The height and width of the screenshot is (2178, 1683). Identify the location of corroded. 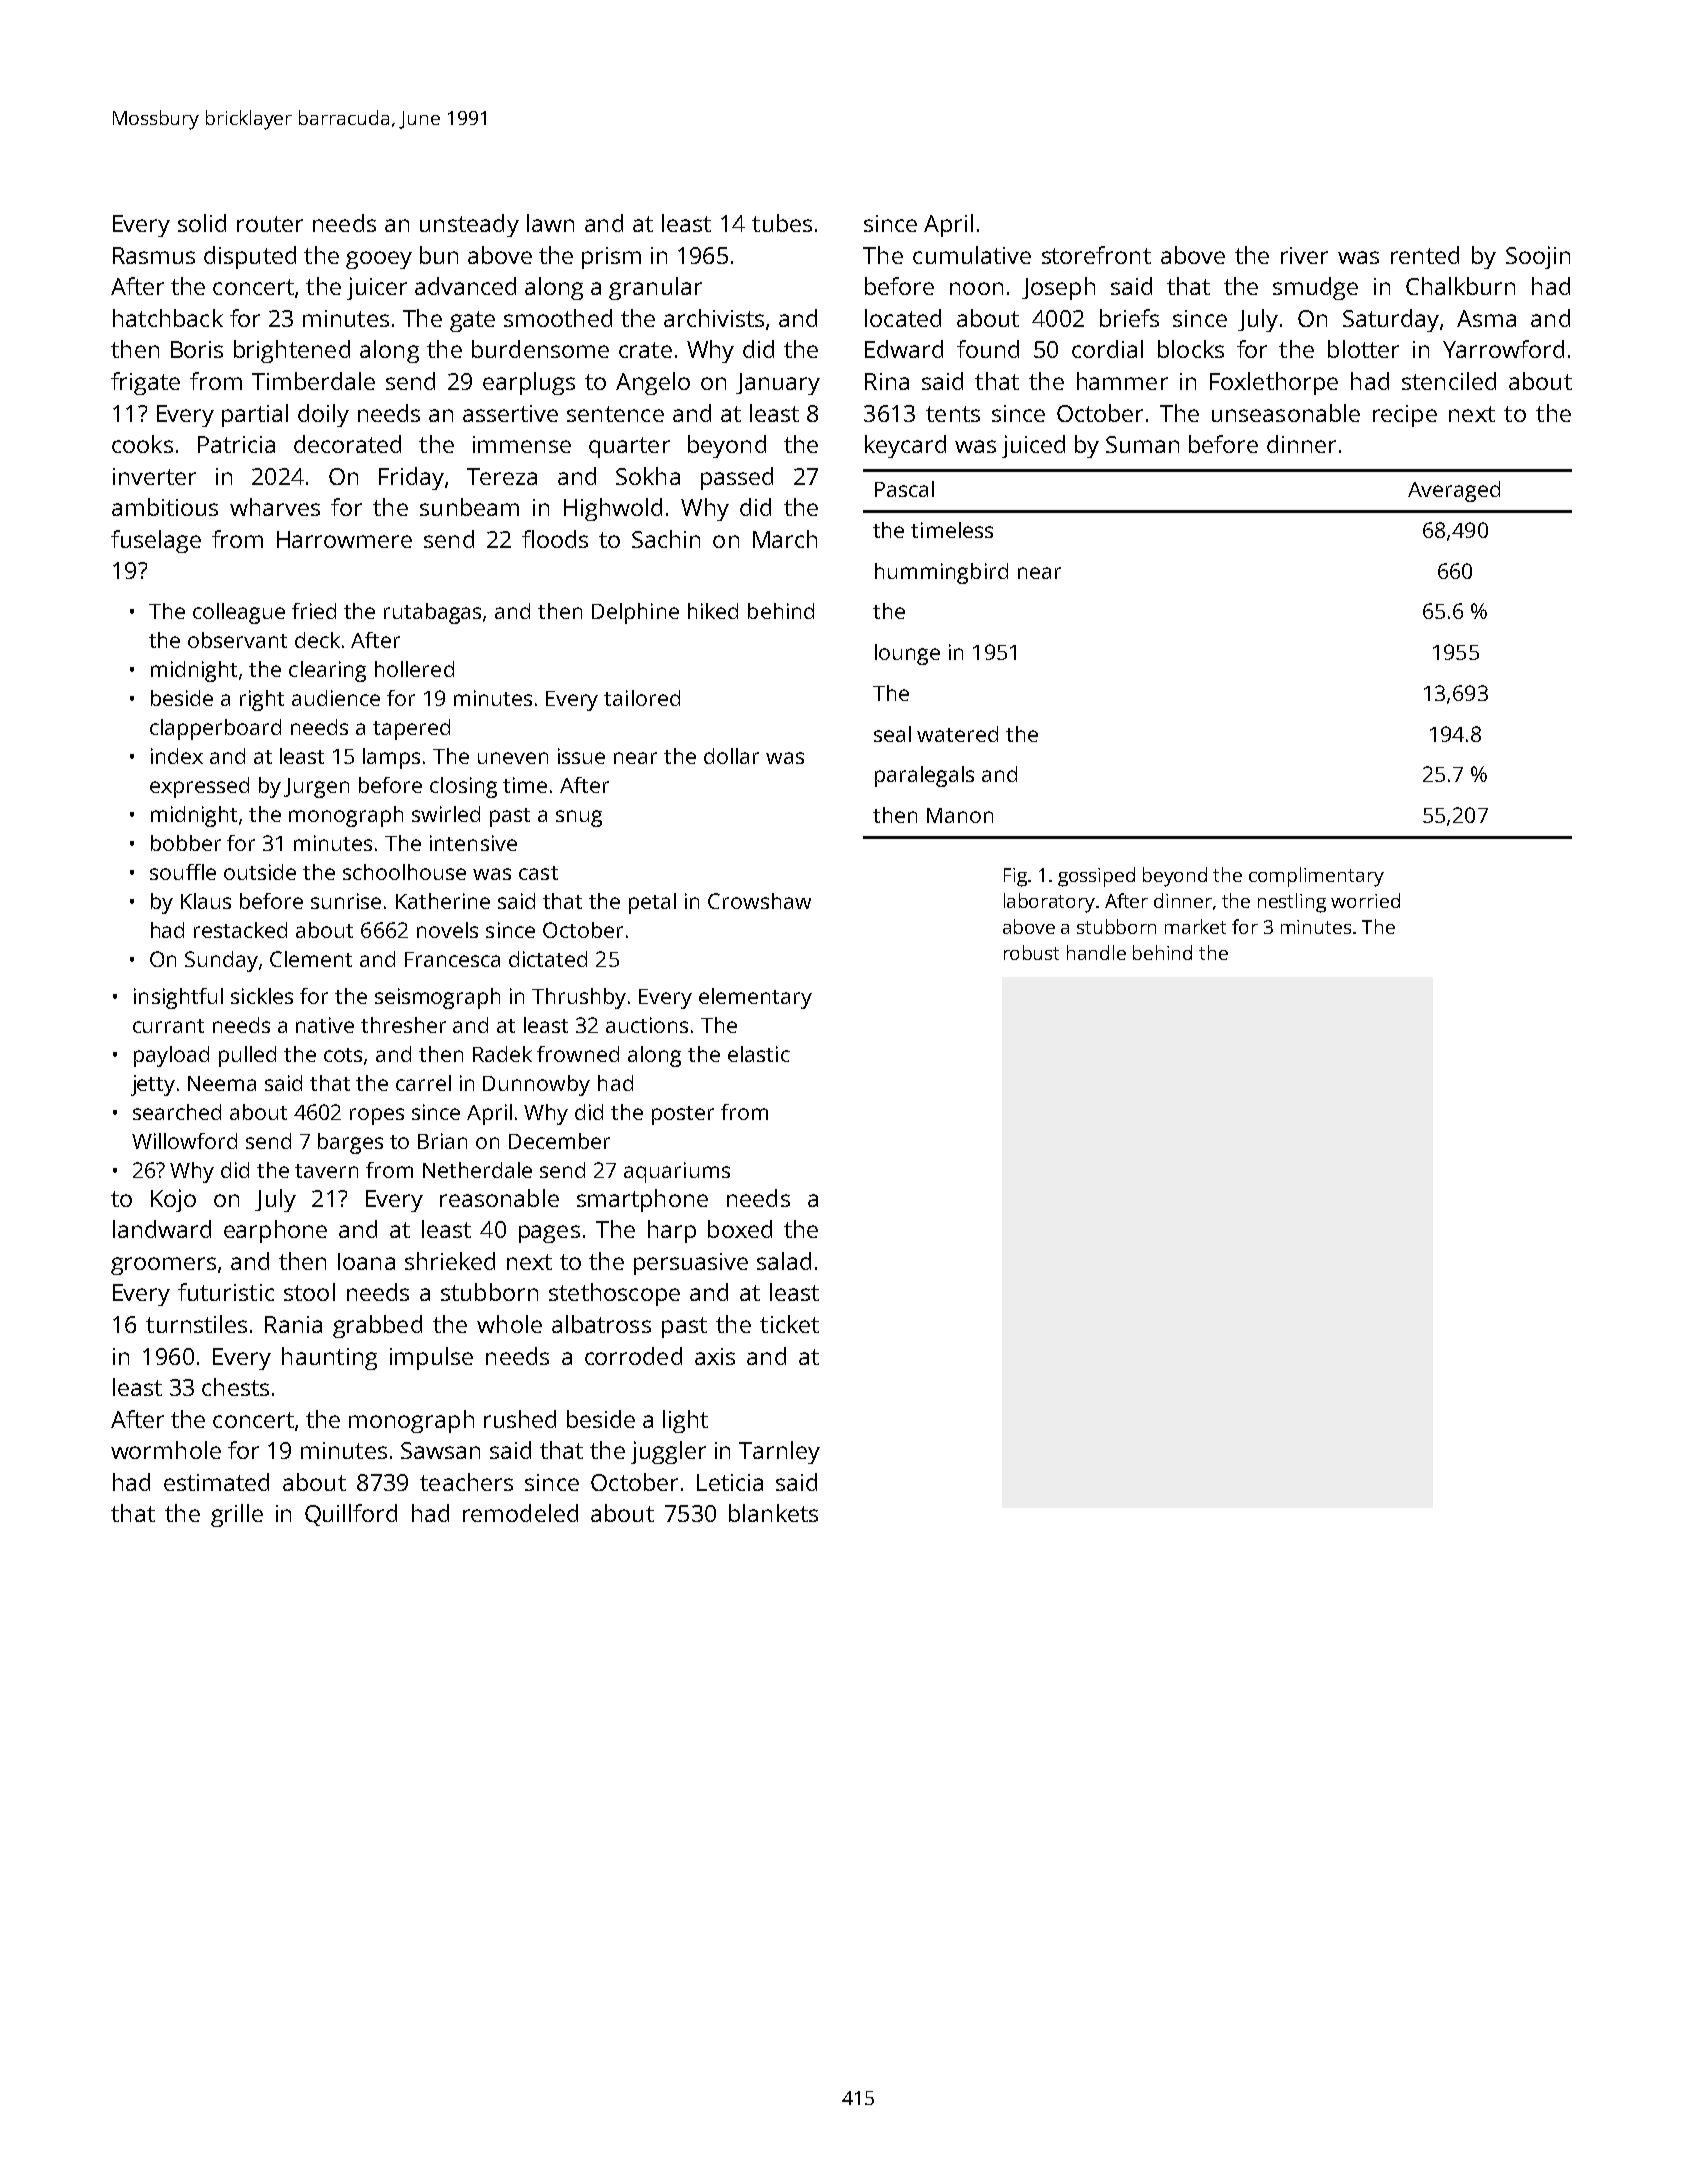
(633, 1356).
